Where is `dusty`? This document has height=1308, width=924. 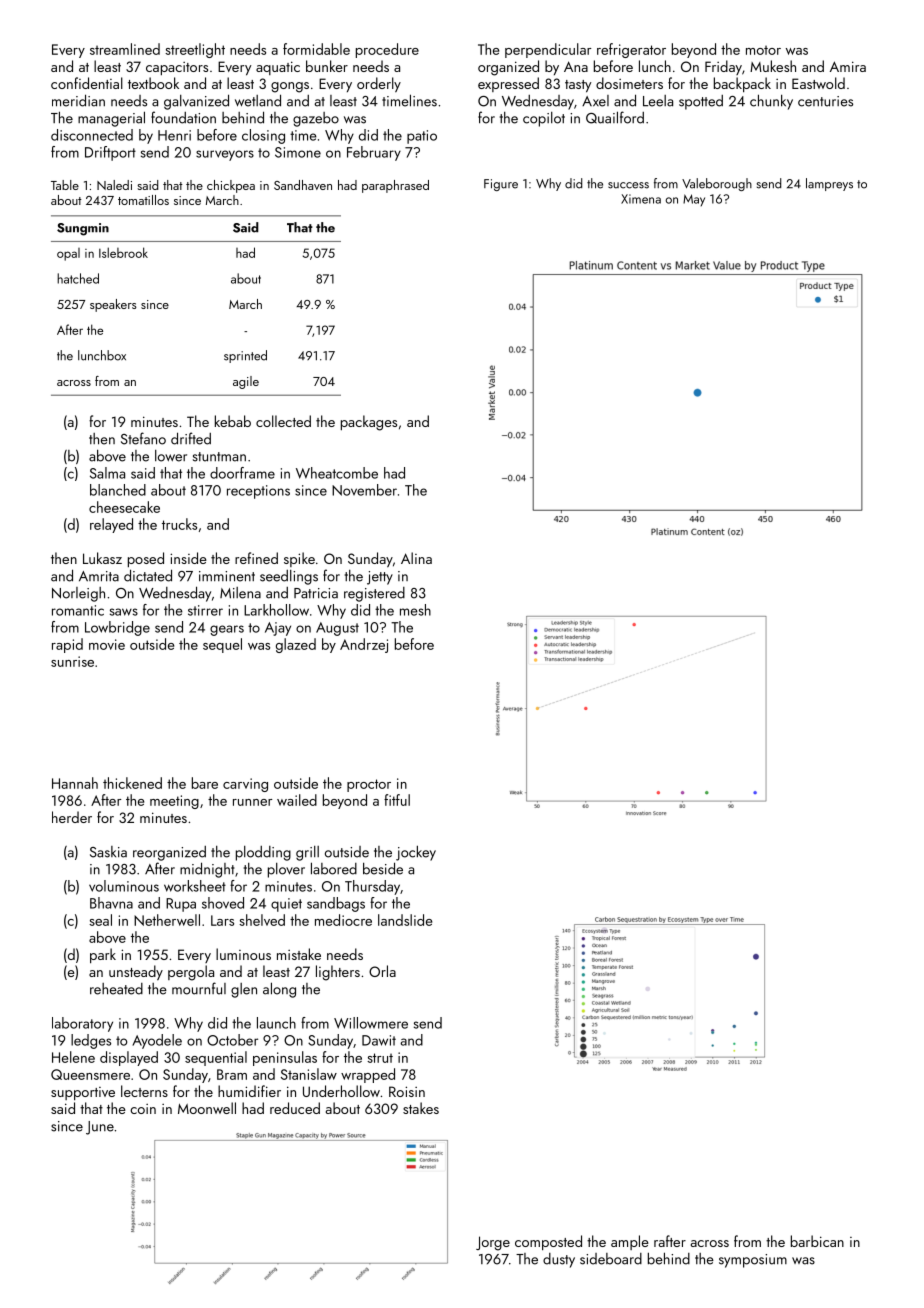 dusty is located at coordinates (559, 1260).
